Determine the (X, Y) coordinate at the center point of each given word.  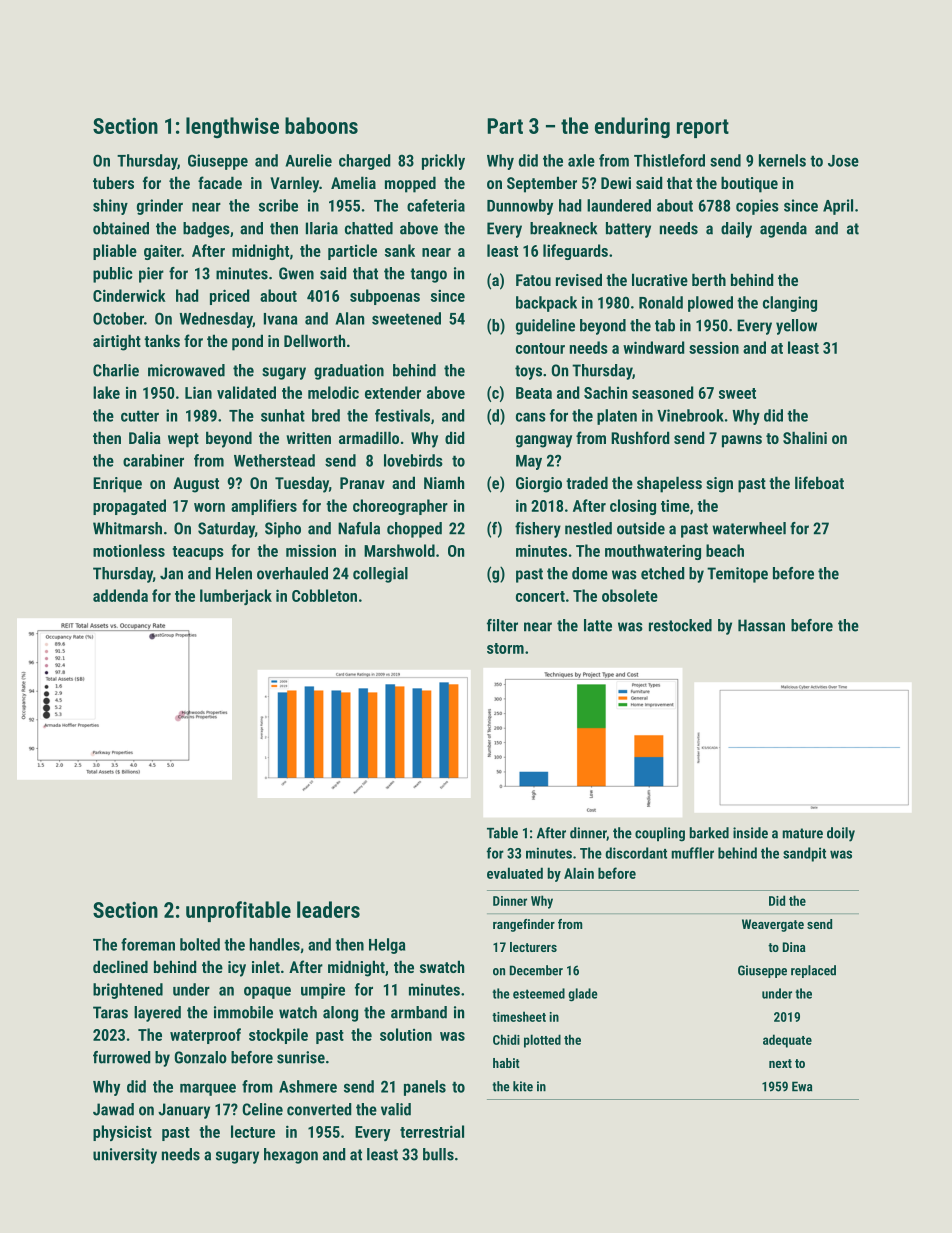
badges (206, 230)
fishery (538, 530)
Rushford (640, 437)
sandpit (804, 854)
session (714, 348)
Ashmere (308, 1086)
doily (841, 834)
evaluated (515, 873)
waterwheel (749, 528)
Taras (110, 1012)
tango (428, 275)
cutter (140, 416)
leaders (328, 909)
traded (587, 482)
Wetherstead (274, 460)
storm (505, 648)
